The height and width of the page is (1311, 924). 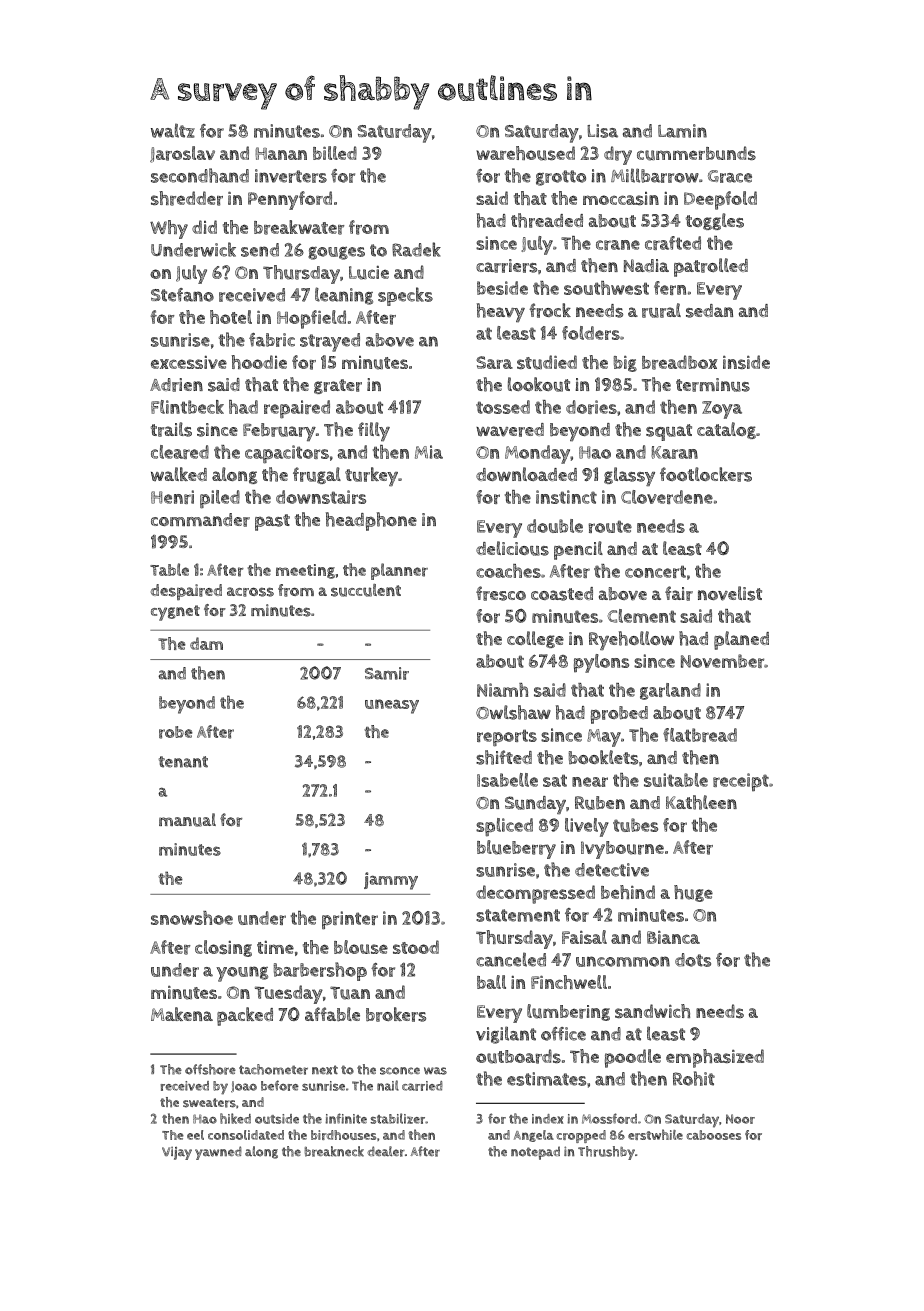 I want to click on Hanan, so click(x=281, y=153).
